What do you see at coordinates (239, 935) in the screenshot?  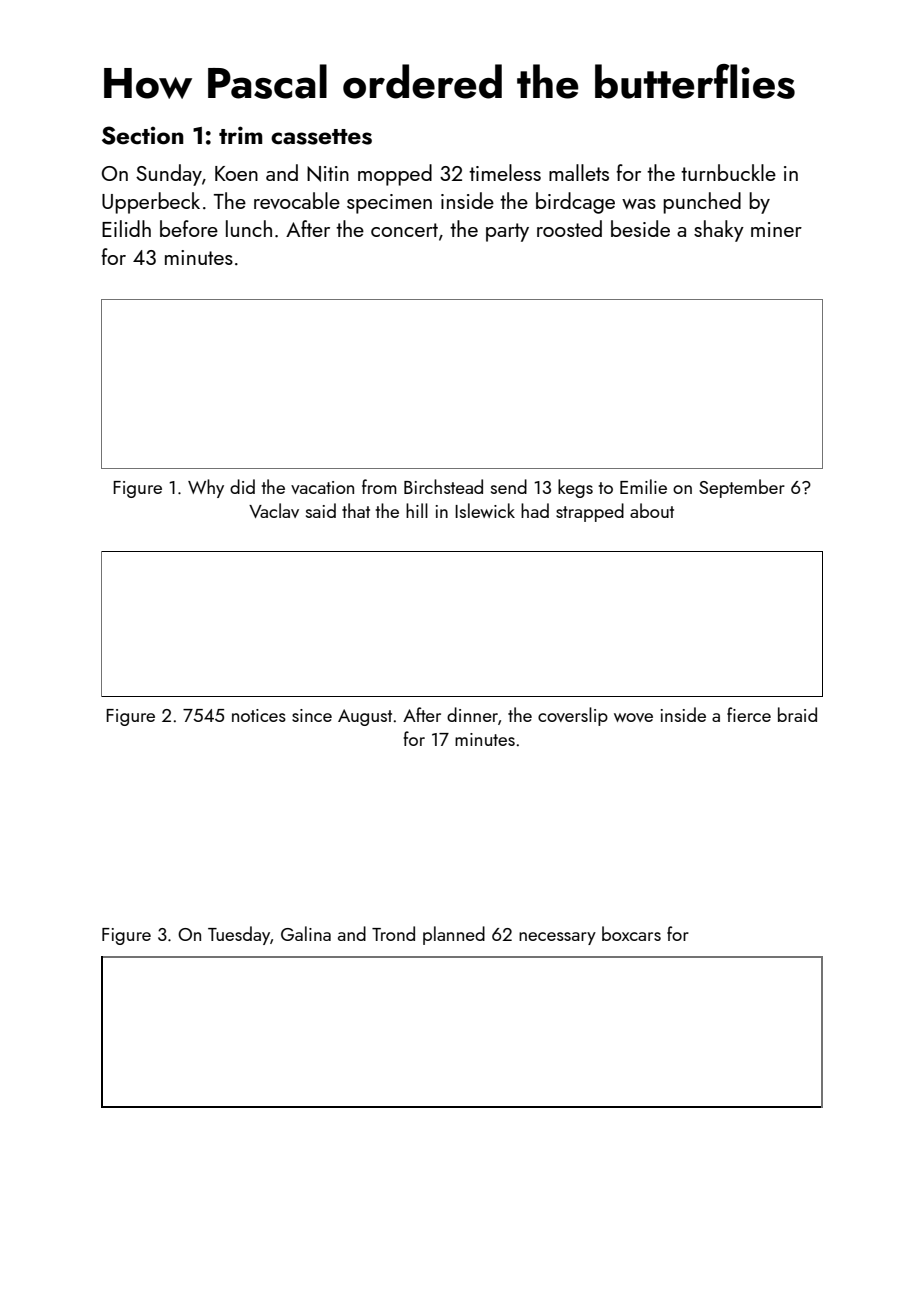 I see `Tuesday` at bounding box center [239, 935].
